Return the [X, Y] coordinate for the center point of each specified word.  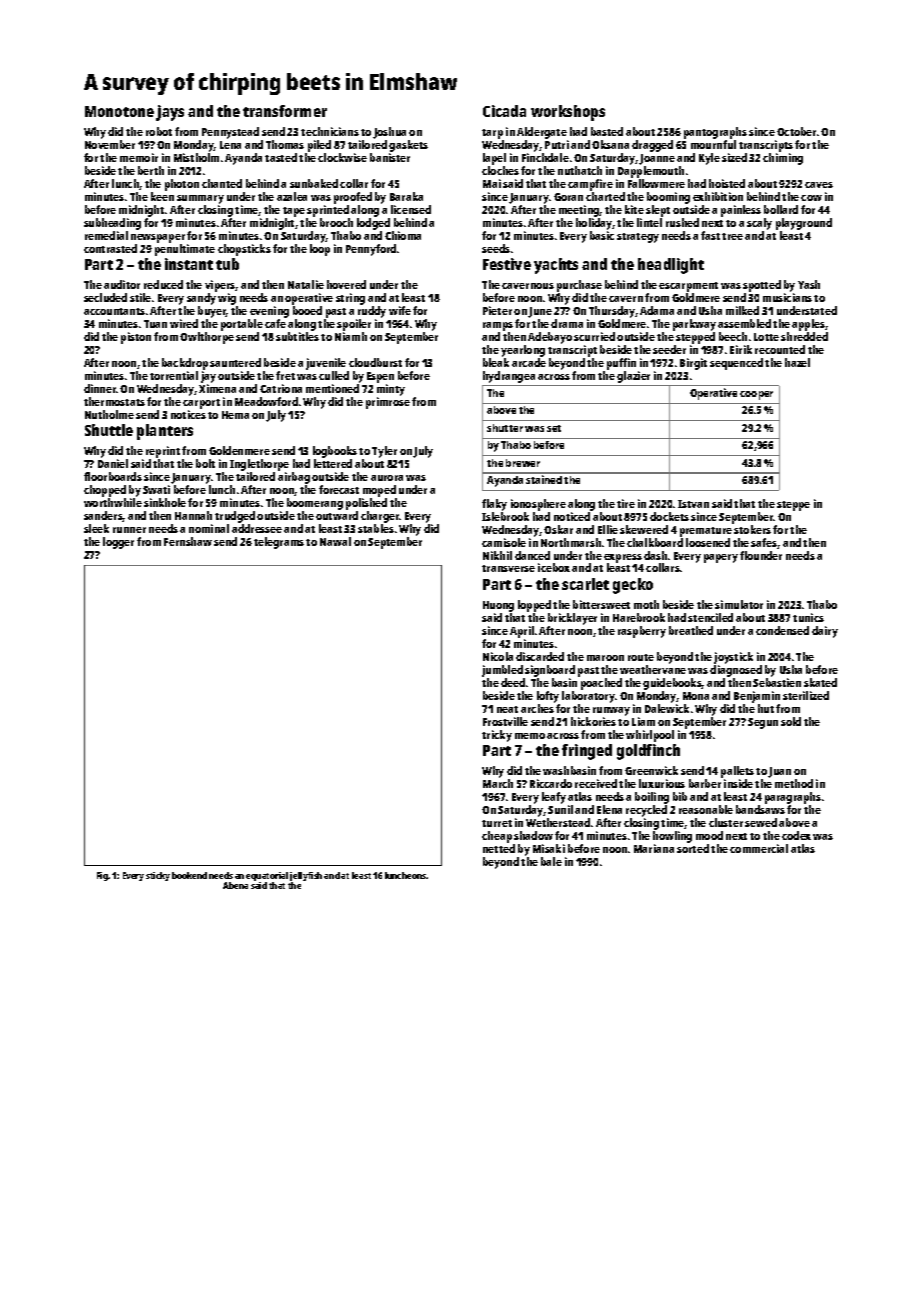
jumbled [502, 671]
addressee [257, 528]
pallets [737, 772]
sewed [761, 822]
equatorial [267, 876]
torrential [174, 375]
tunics [808, 617]
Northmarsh [571, 542]
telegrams [279, 543]
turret [497, 823]
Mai [492, 183]
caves [819, 185]
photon [182, 185]
